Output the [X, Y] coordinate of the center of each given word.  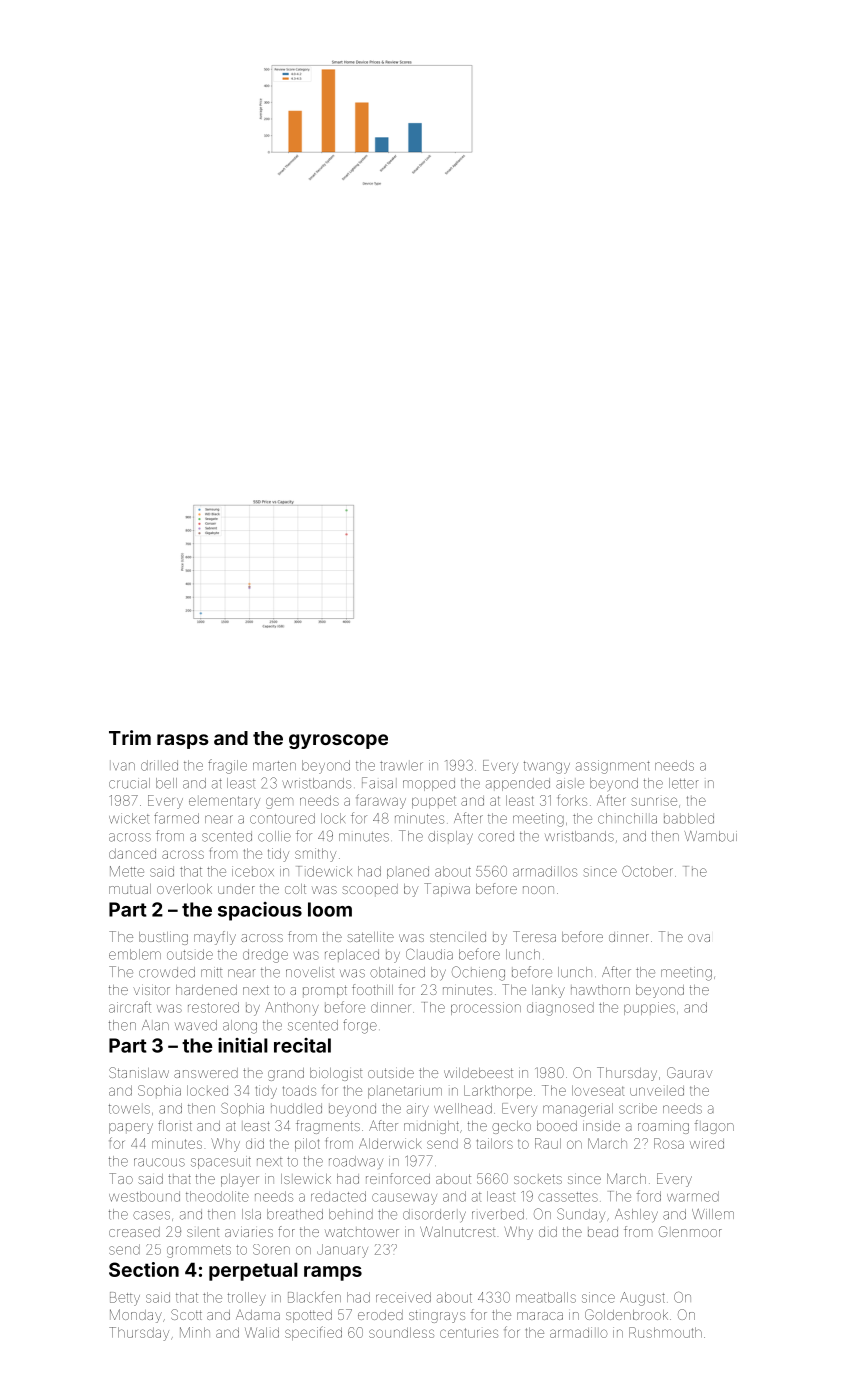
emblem [135, 954]
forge [360, 1026]
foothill [372, 989]
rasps [183, 741]
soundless [401, 1332]
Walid [262, 1332]
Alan [155, 1025]
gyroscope [338, 741]
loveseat [598, 1090]
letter [684, 783]
